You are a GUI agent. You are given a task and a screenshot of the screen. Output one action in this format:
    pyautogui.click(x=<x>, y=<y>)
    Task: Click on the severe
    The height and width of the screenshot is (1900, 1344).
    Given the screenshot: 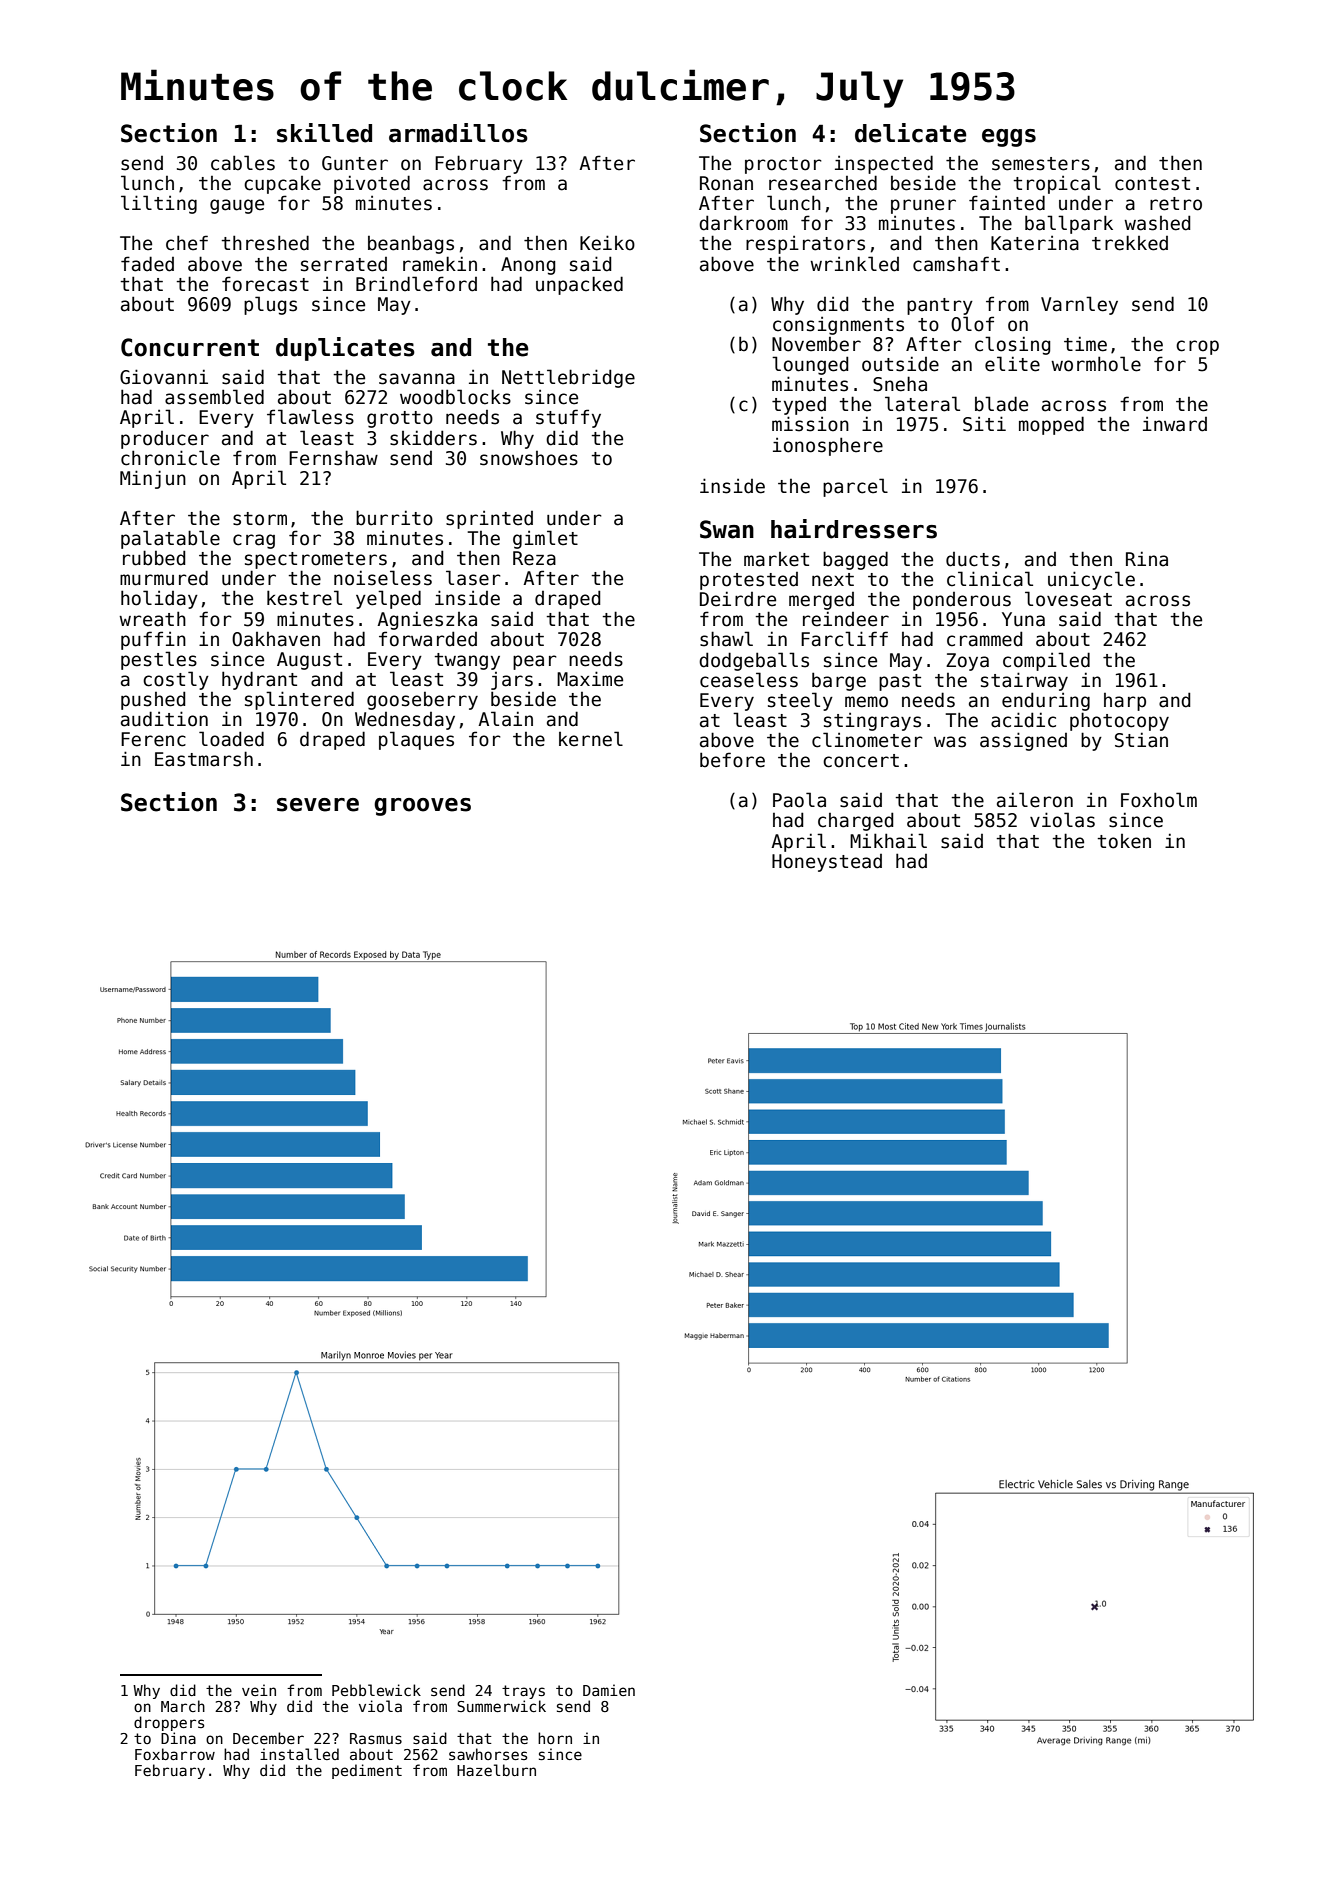 What is the action you would take?
    pyautogui.click(x=318, y=805)
